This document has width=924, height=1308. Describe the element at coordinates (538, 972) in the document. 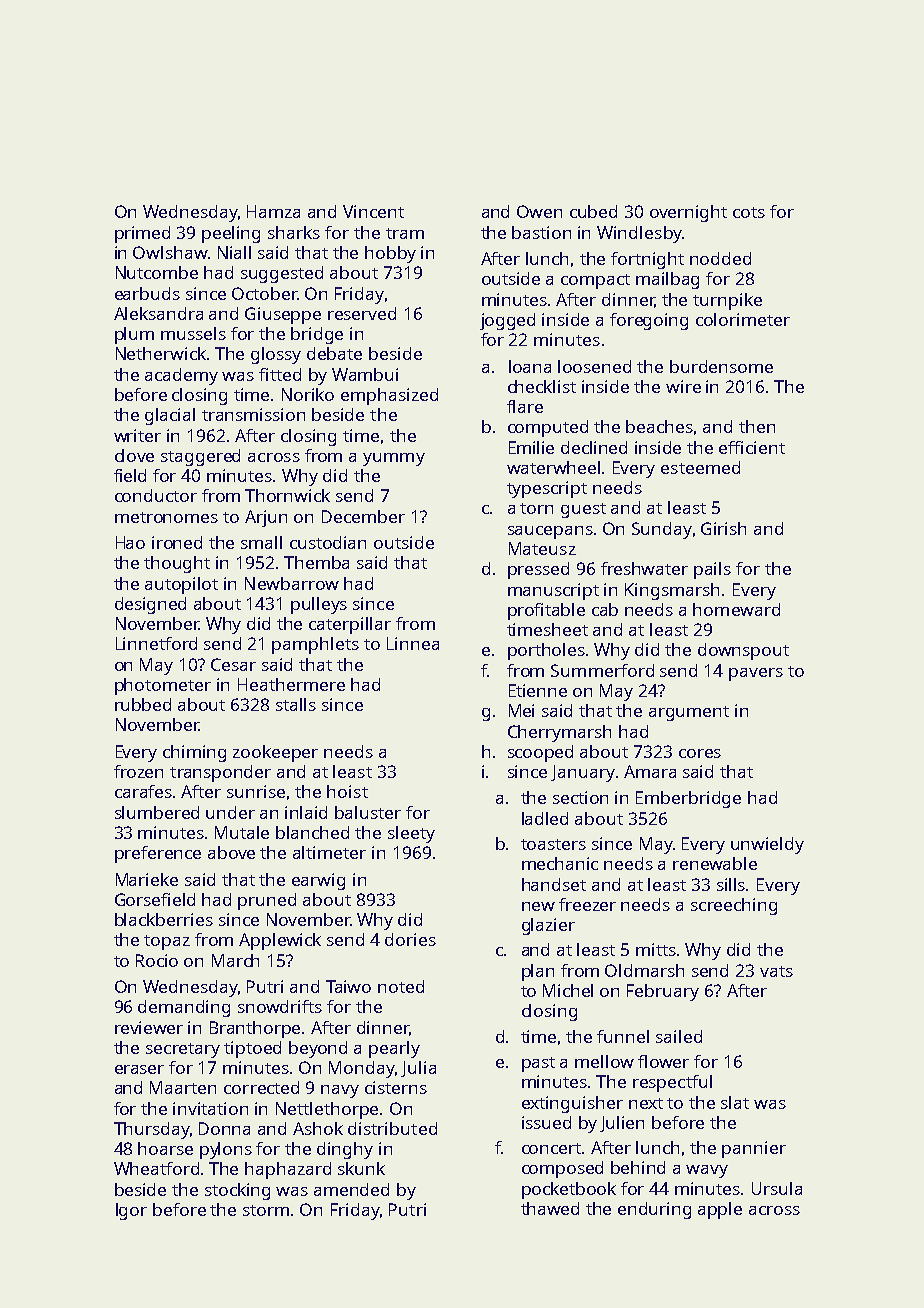

I see `plan` at that location.
